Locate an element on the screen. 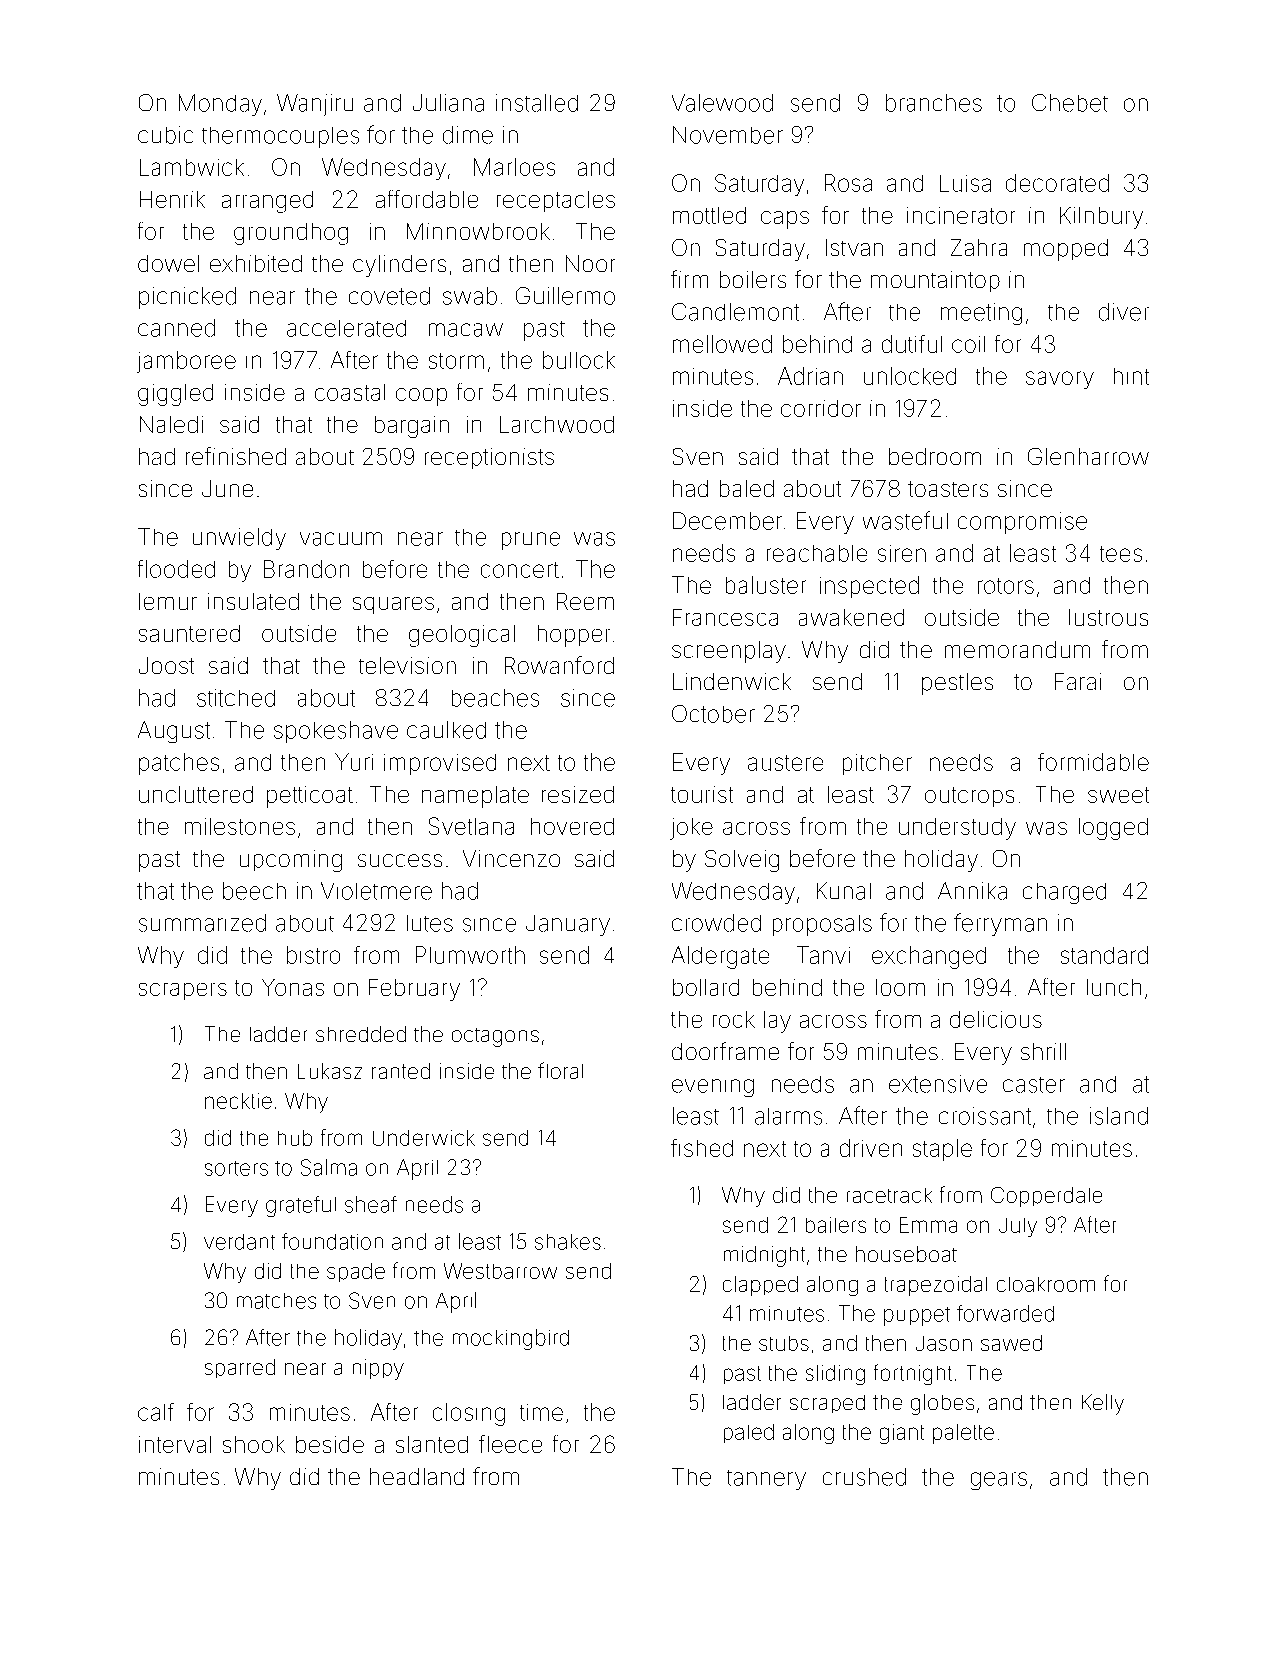 Image resolution: width=1287 pixels, height=1665 pixels. upcoming is located at coordinates (291, 861).
